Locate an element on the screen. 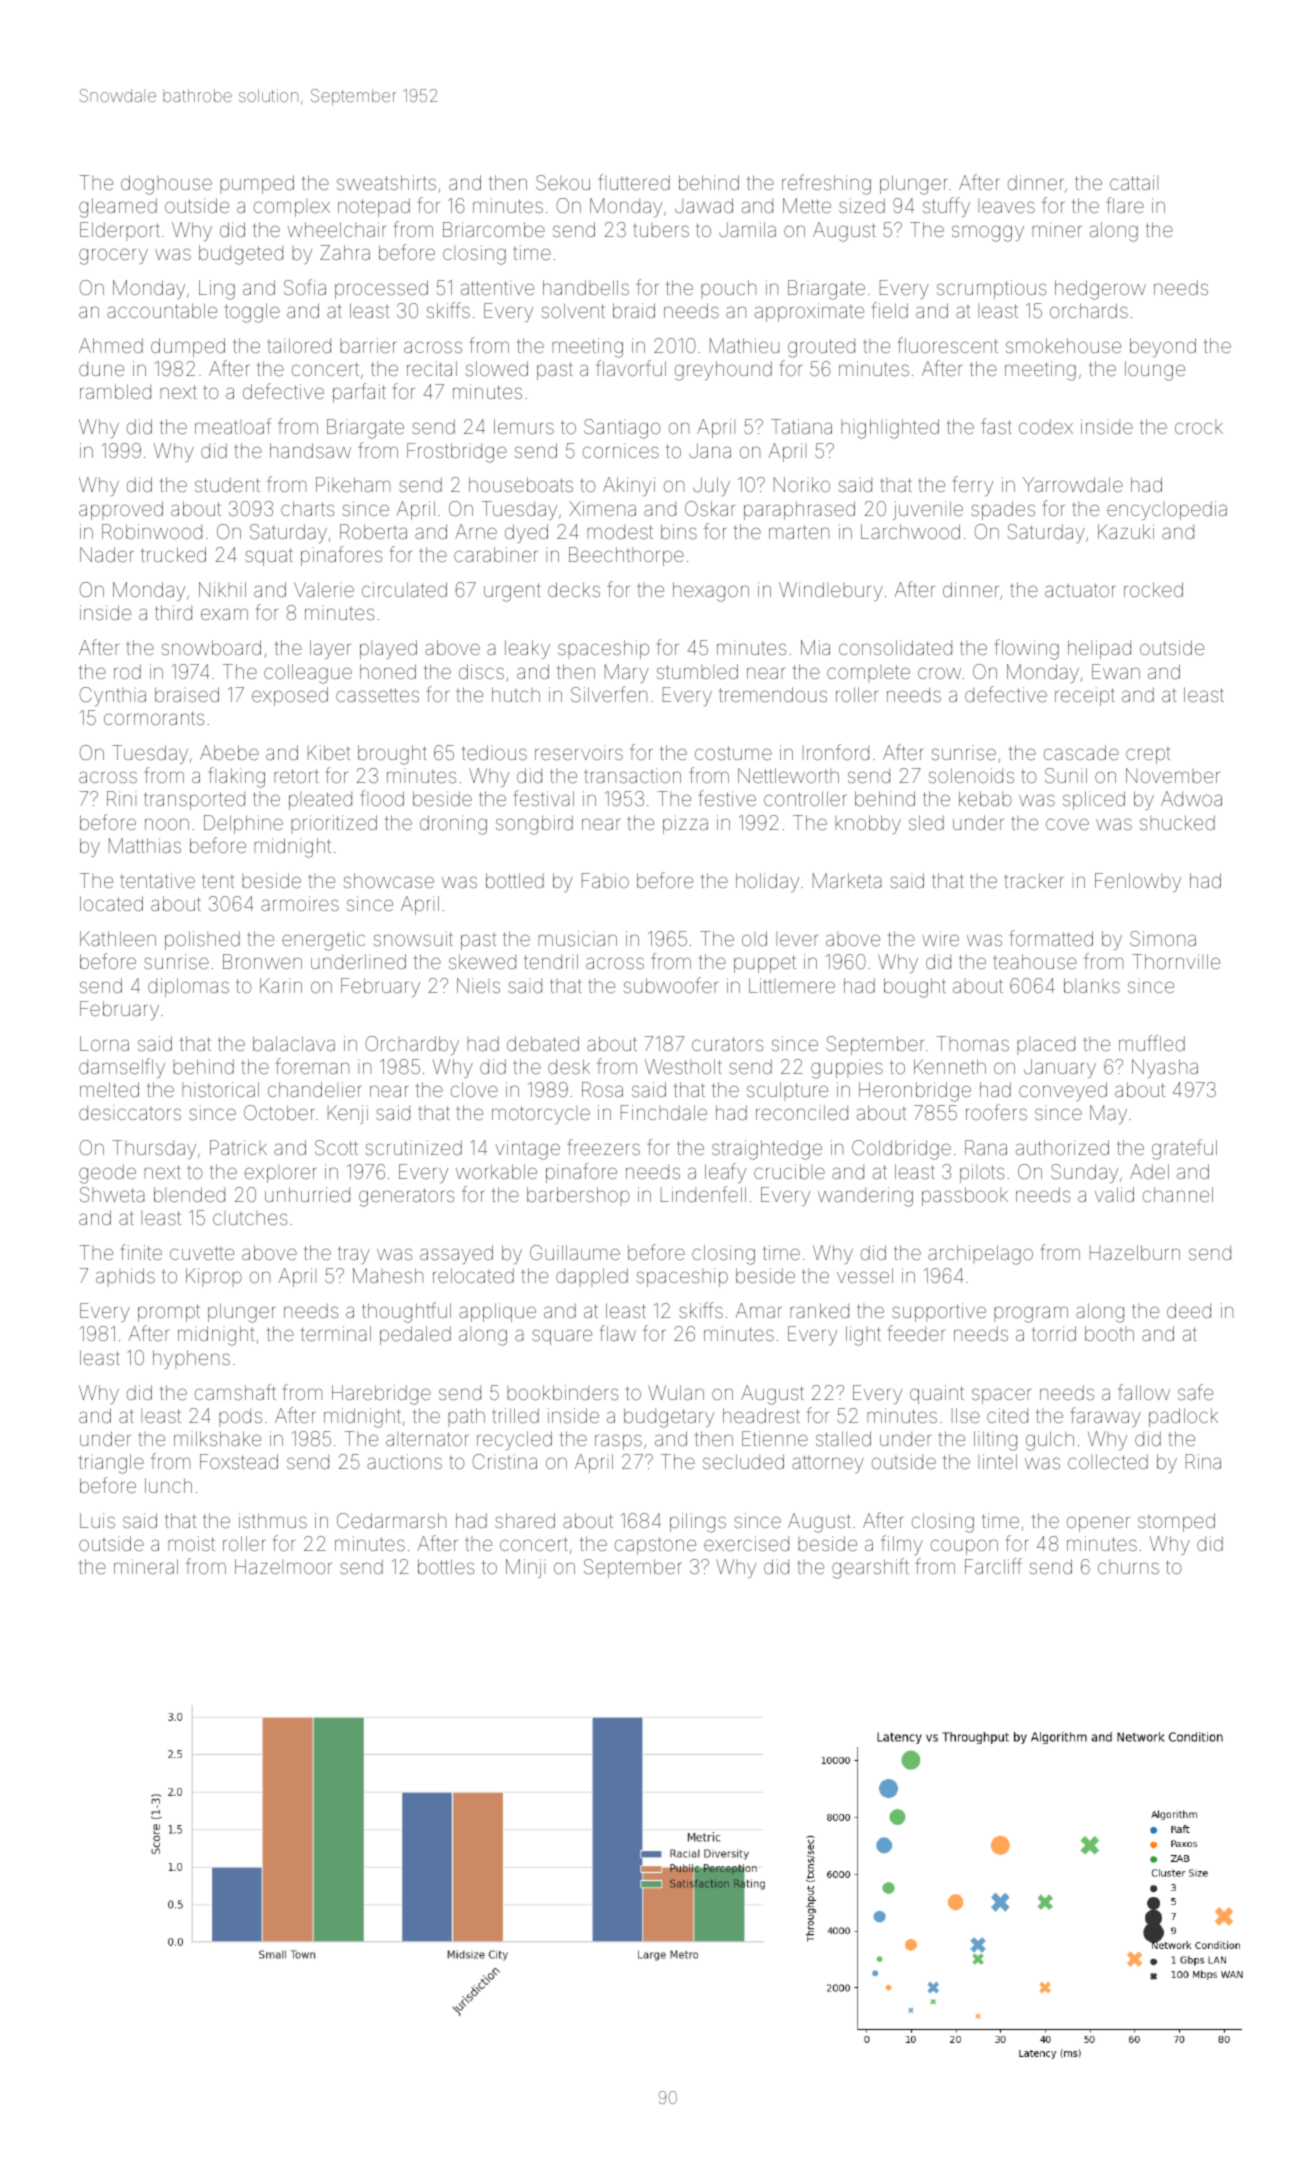  energetic is located at coordinates (323, 941).
